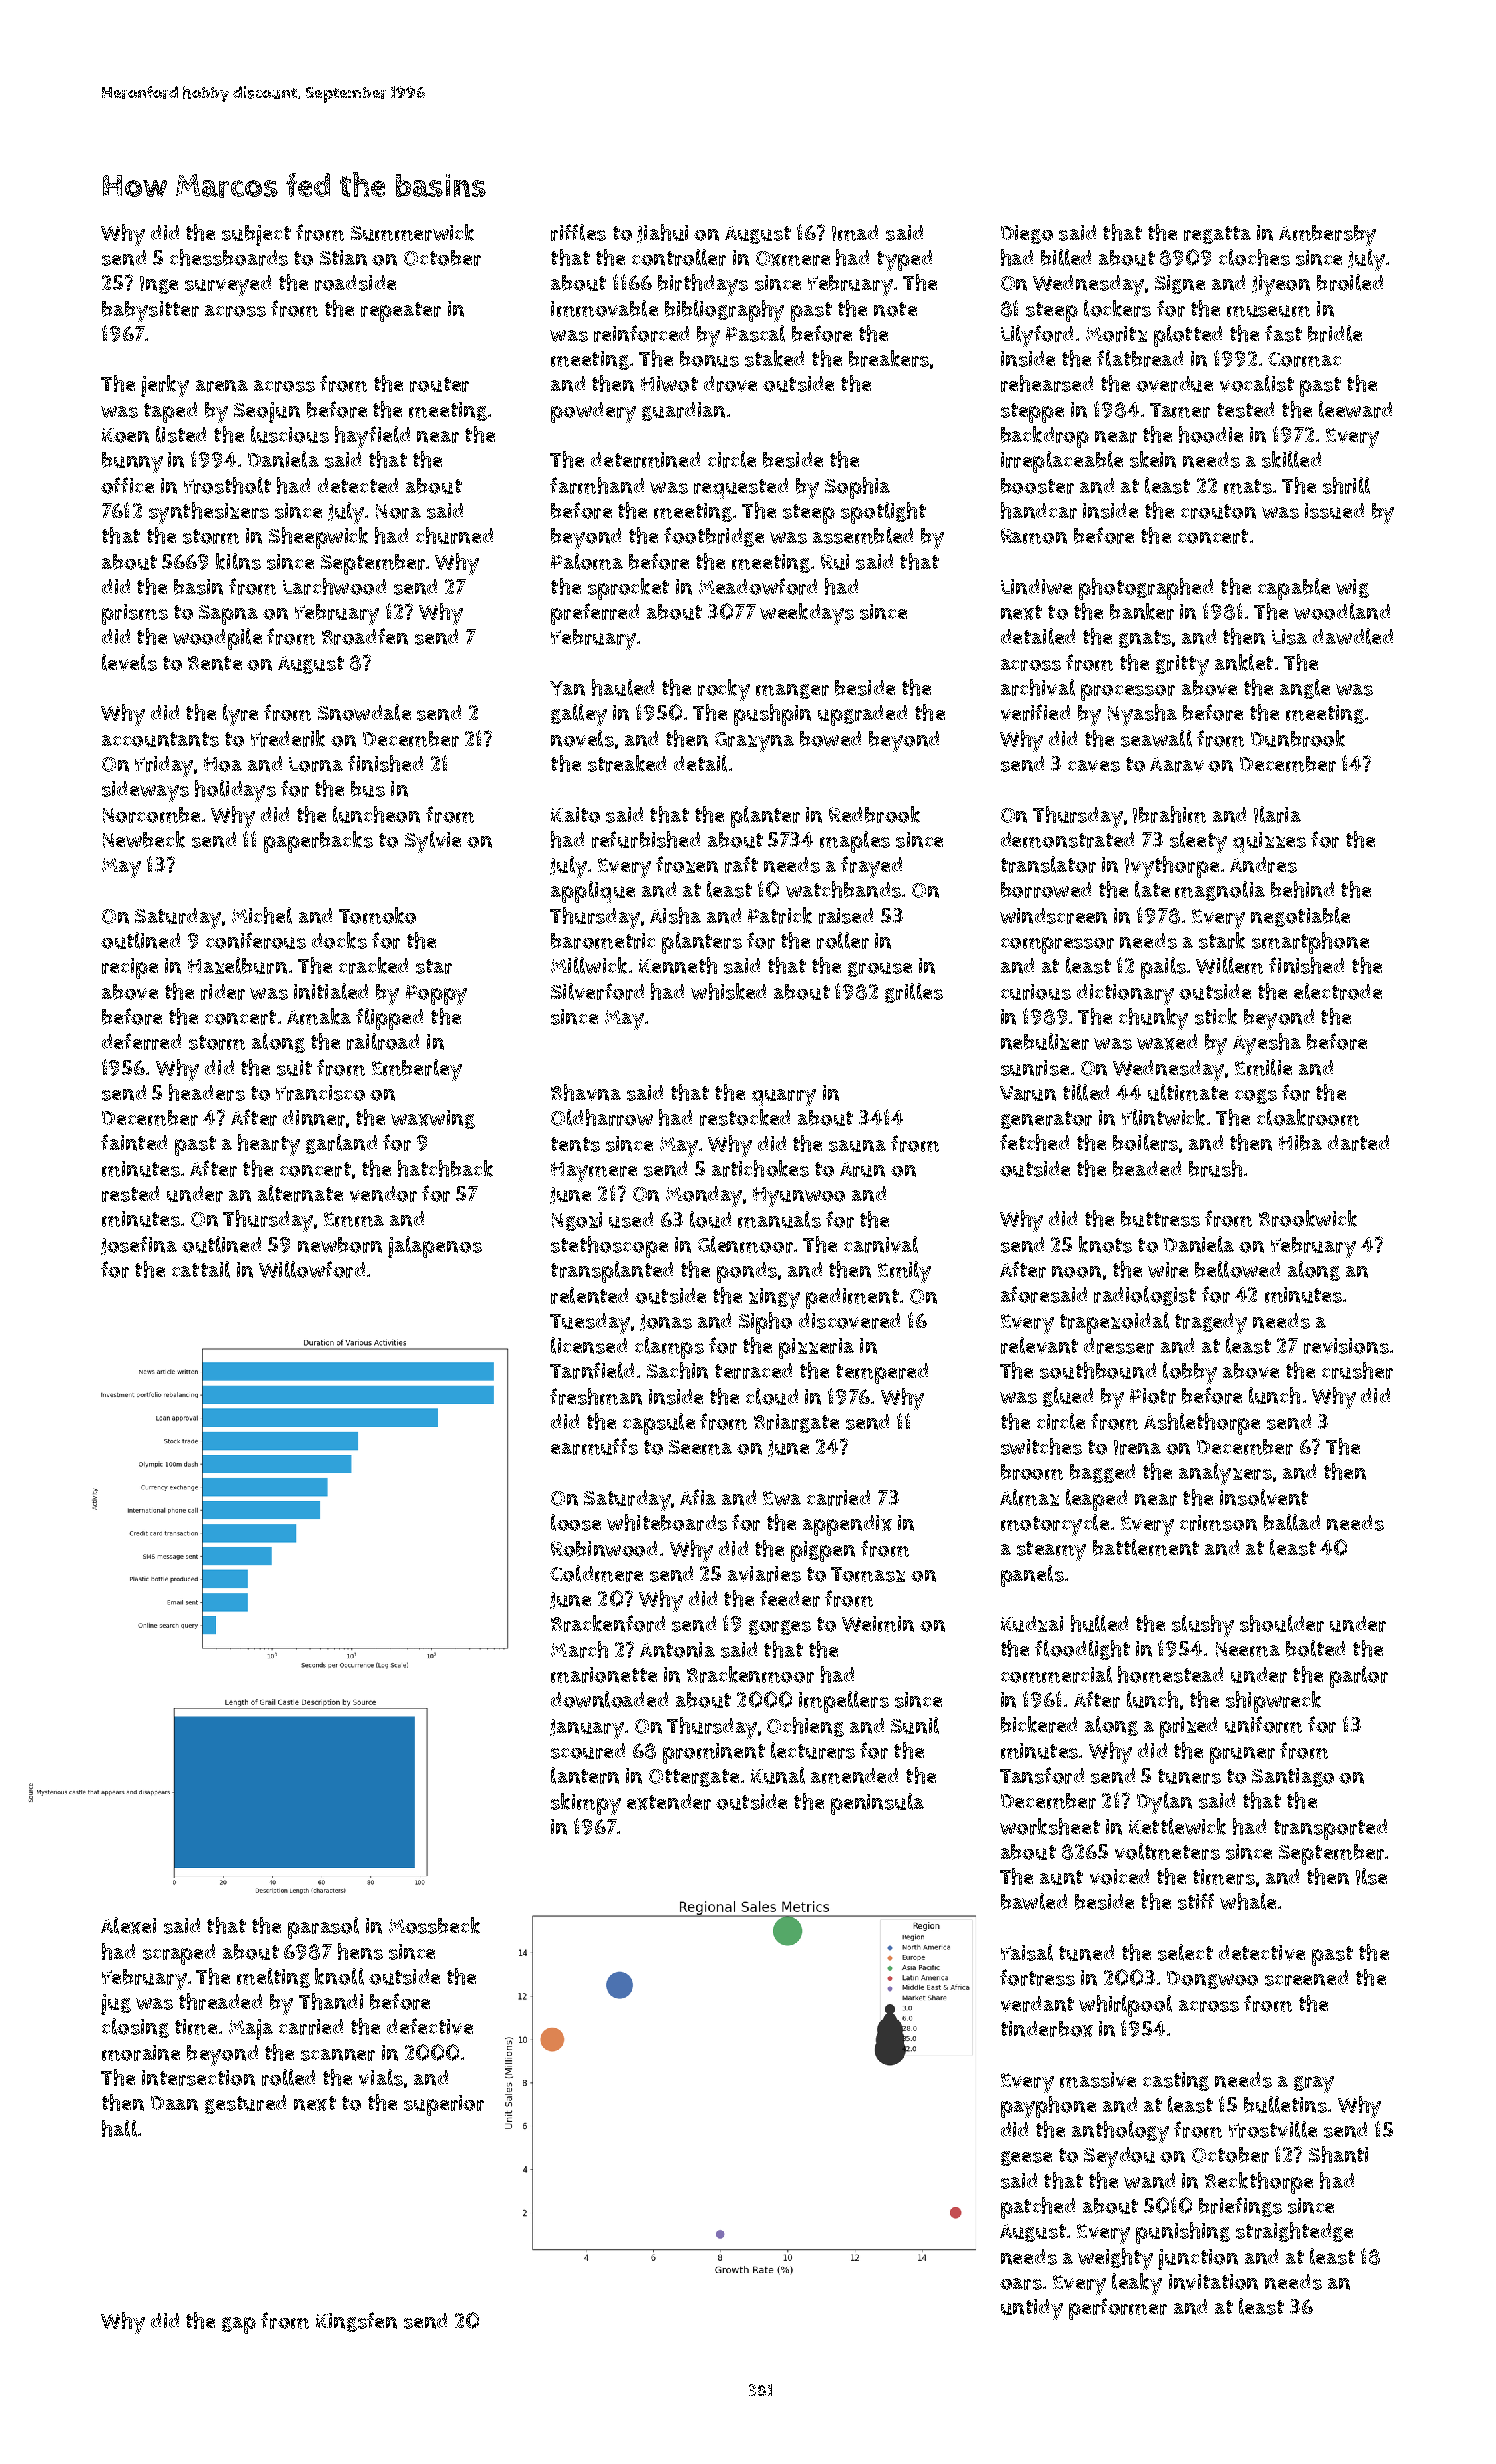  I want to click on cattail, so click(201, 1269).
